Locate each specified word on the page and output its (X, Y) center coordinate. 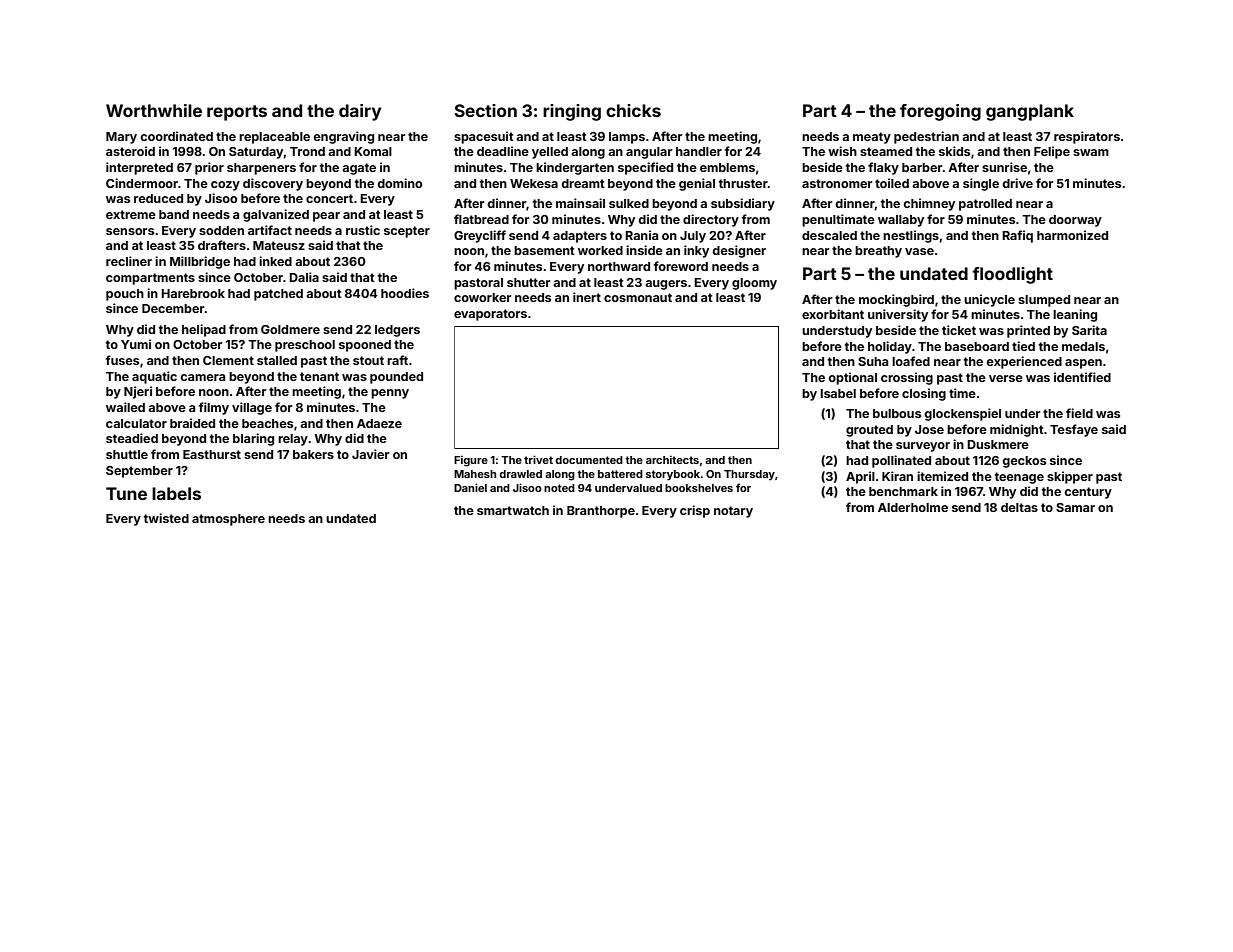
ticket (959, 330)
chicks (633, 110)
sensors (130, 231)
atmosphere (228, 520)
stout (368, 360)
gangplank (1030, 112)
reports (237, 113)
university (898, 315)
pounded (396, 378)
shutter (528, 282)
